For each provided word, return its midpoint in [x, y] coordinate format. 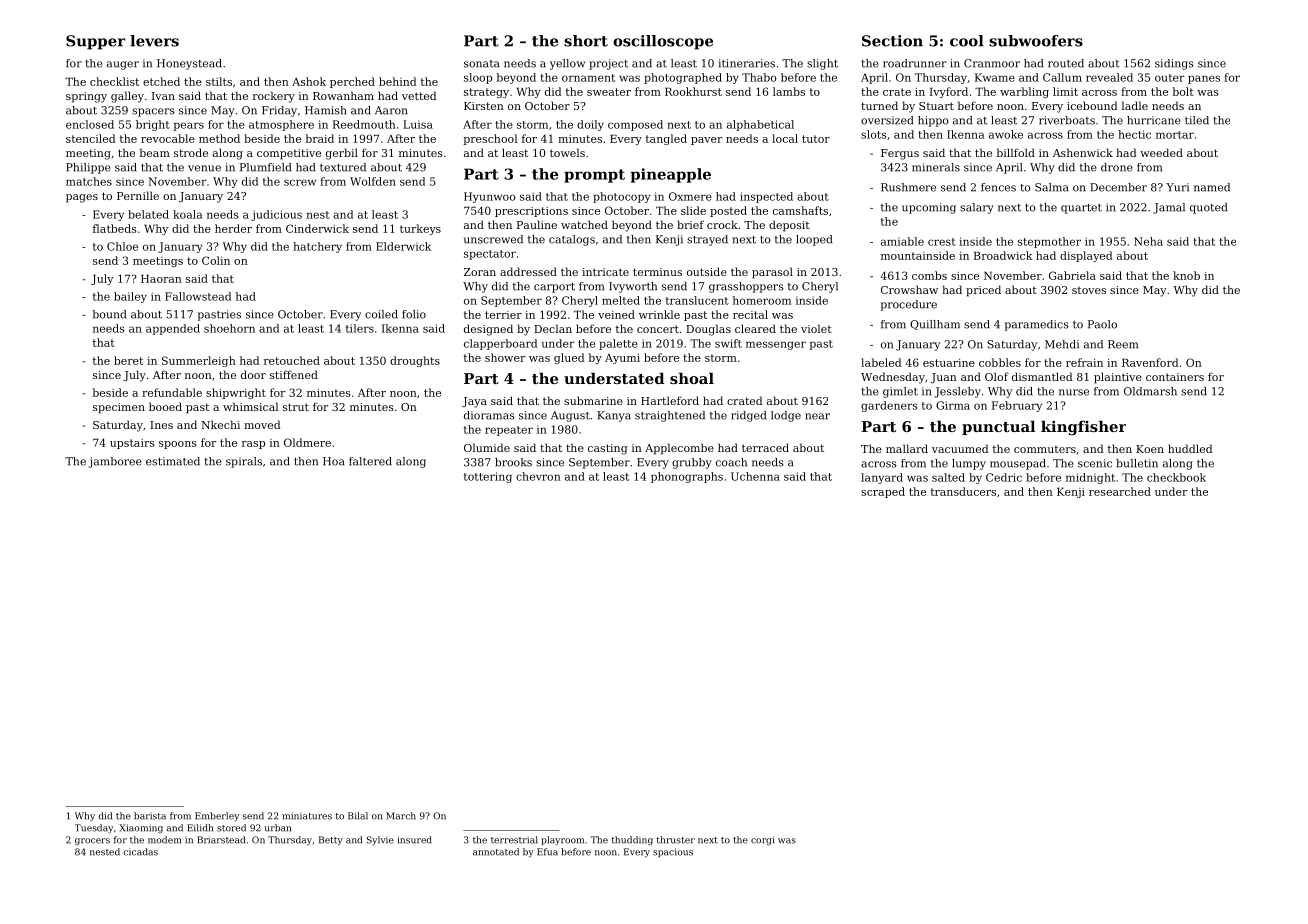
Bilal [358, 816]
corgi [762, 841]
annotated [496, 852]
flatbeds [114, 228]
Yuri [1177, 187]
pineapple [670, 175]
